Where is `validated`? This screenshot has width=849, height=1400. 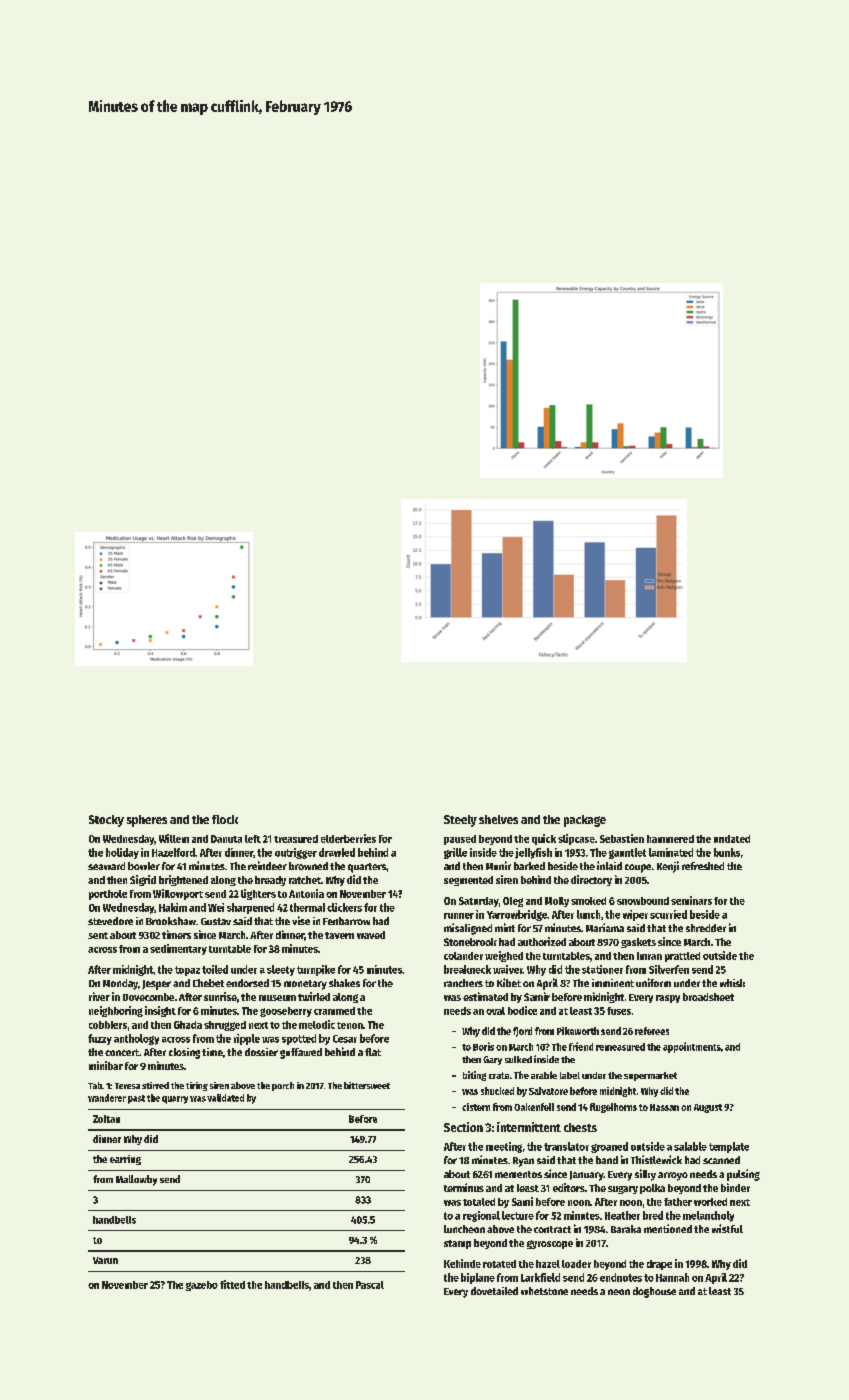
validated is located at coordinates (225, 1098).
